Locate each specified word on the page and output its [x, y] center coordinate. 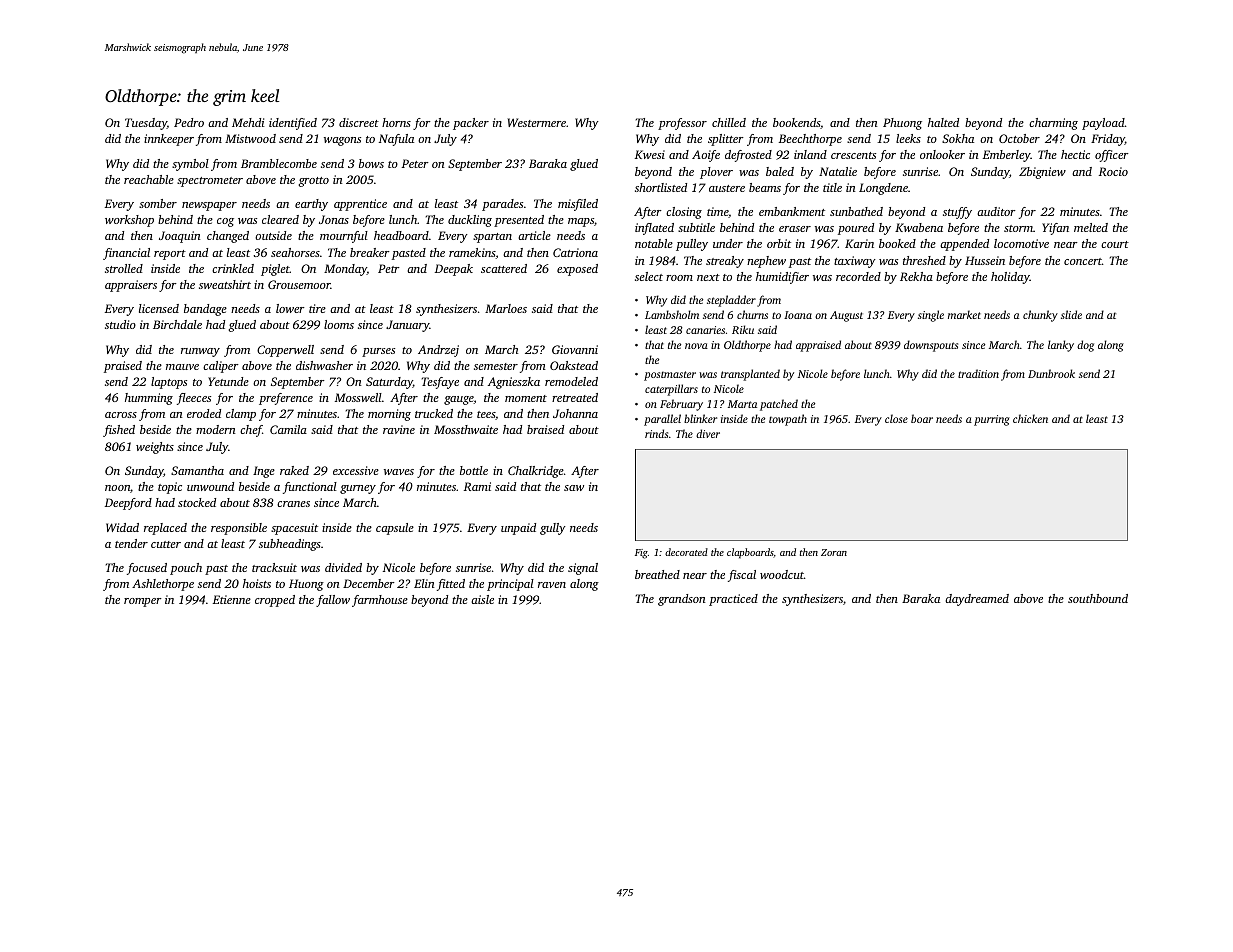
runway [200, 352]
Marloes [506, 308]
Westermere [537, 122]
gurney [358, 489]
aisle [482, 599]
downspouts [931, 346]
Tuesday [146, 124]
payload [1103, 124]
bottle [474, 470]
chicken [1030, 418]
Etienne [232, 599]
